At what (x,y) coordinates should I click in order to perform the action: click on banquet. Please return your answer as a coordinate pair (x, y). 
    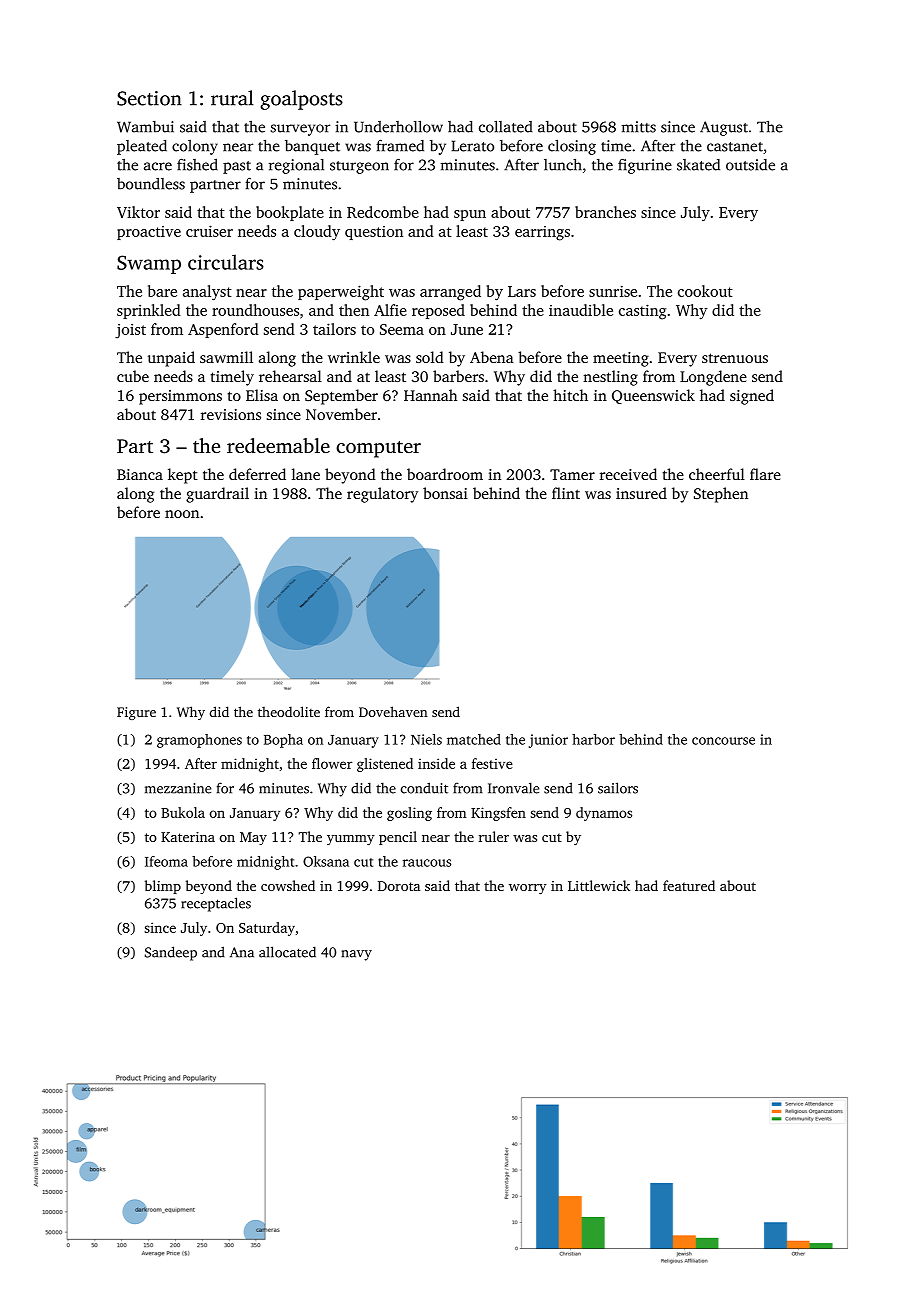
    Looking at the image, I should click on (312, 147).
